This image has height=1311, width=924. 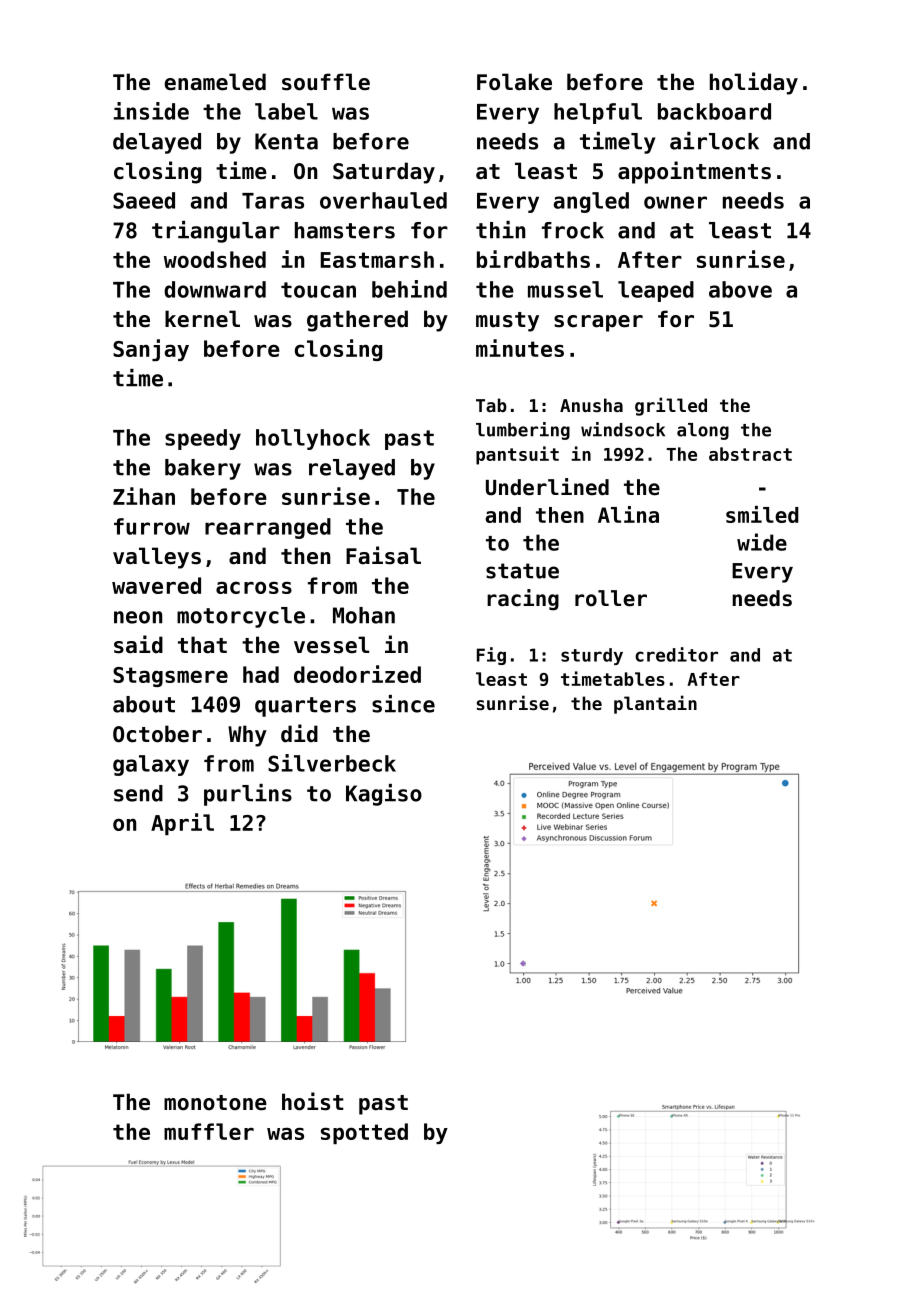 I want to click on spotted, so click(x=364, y=1133).
